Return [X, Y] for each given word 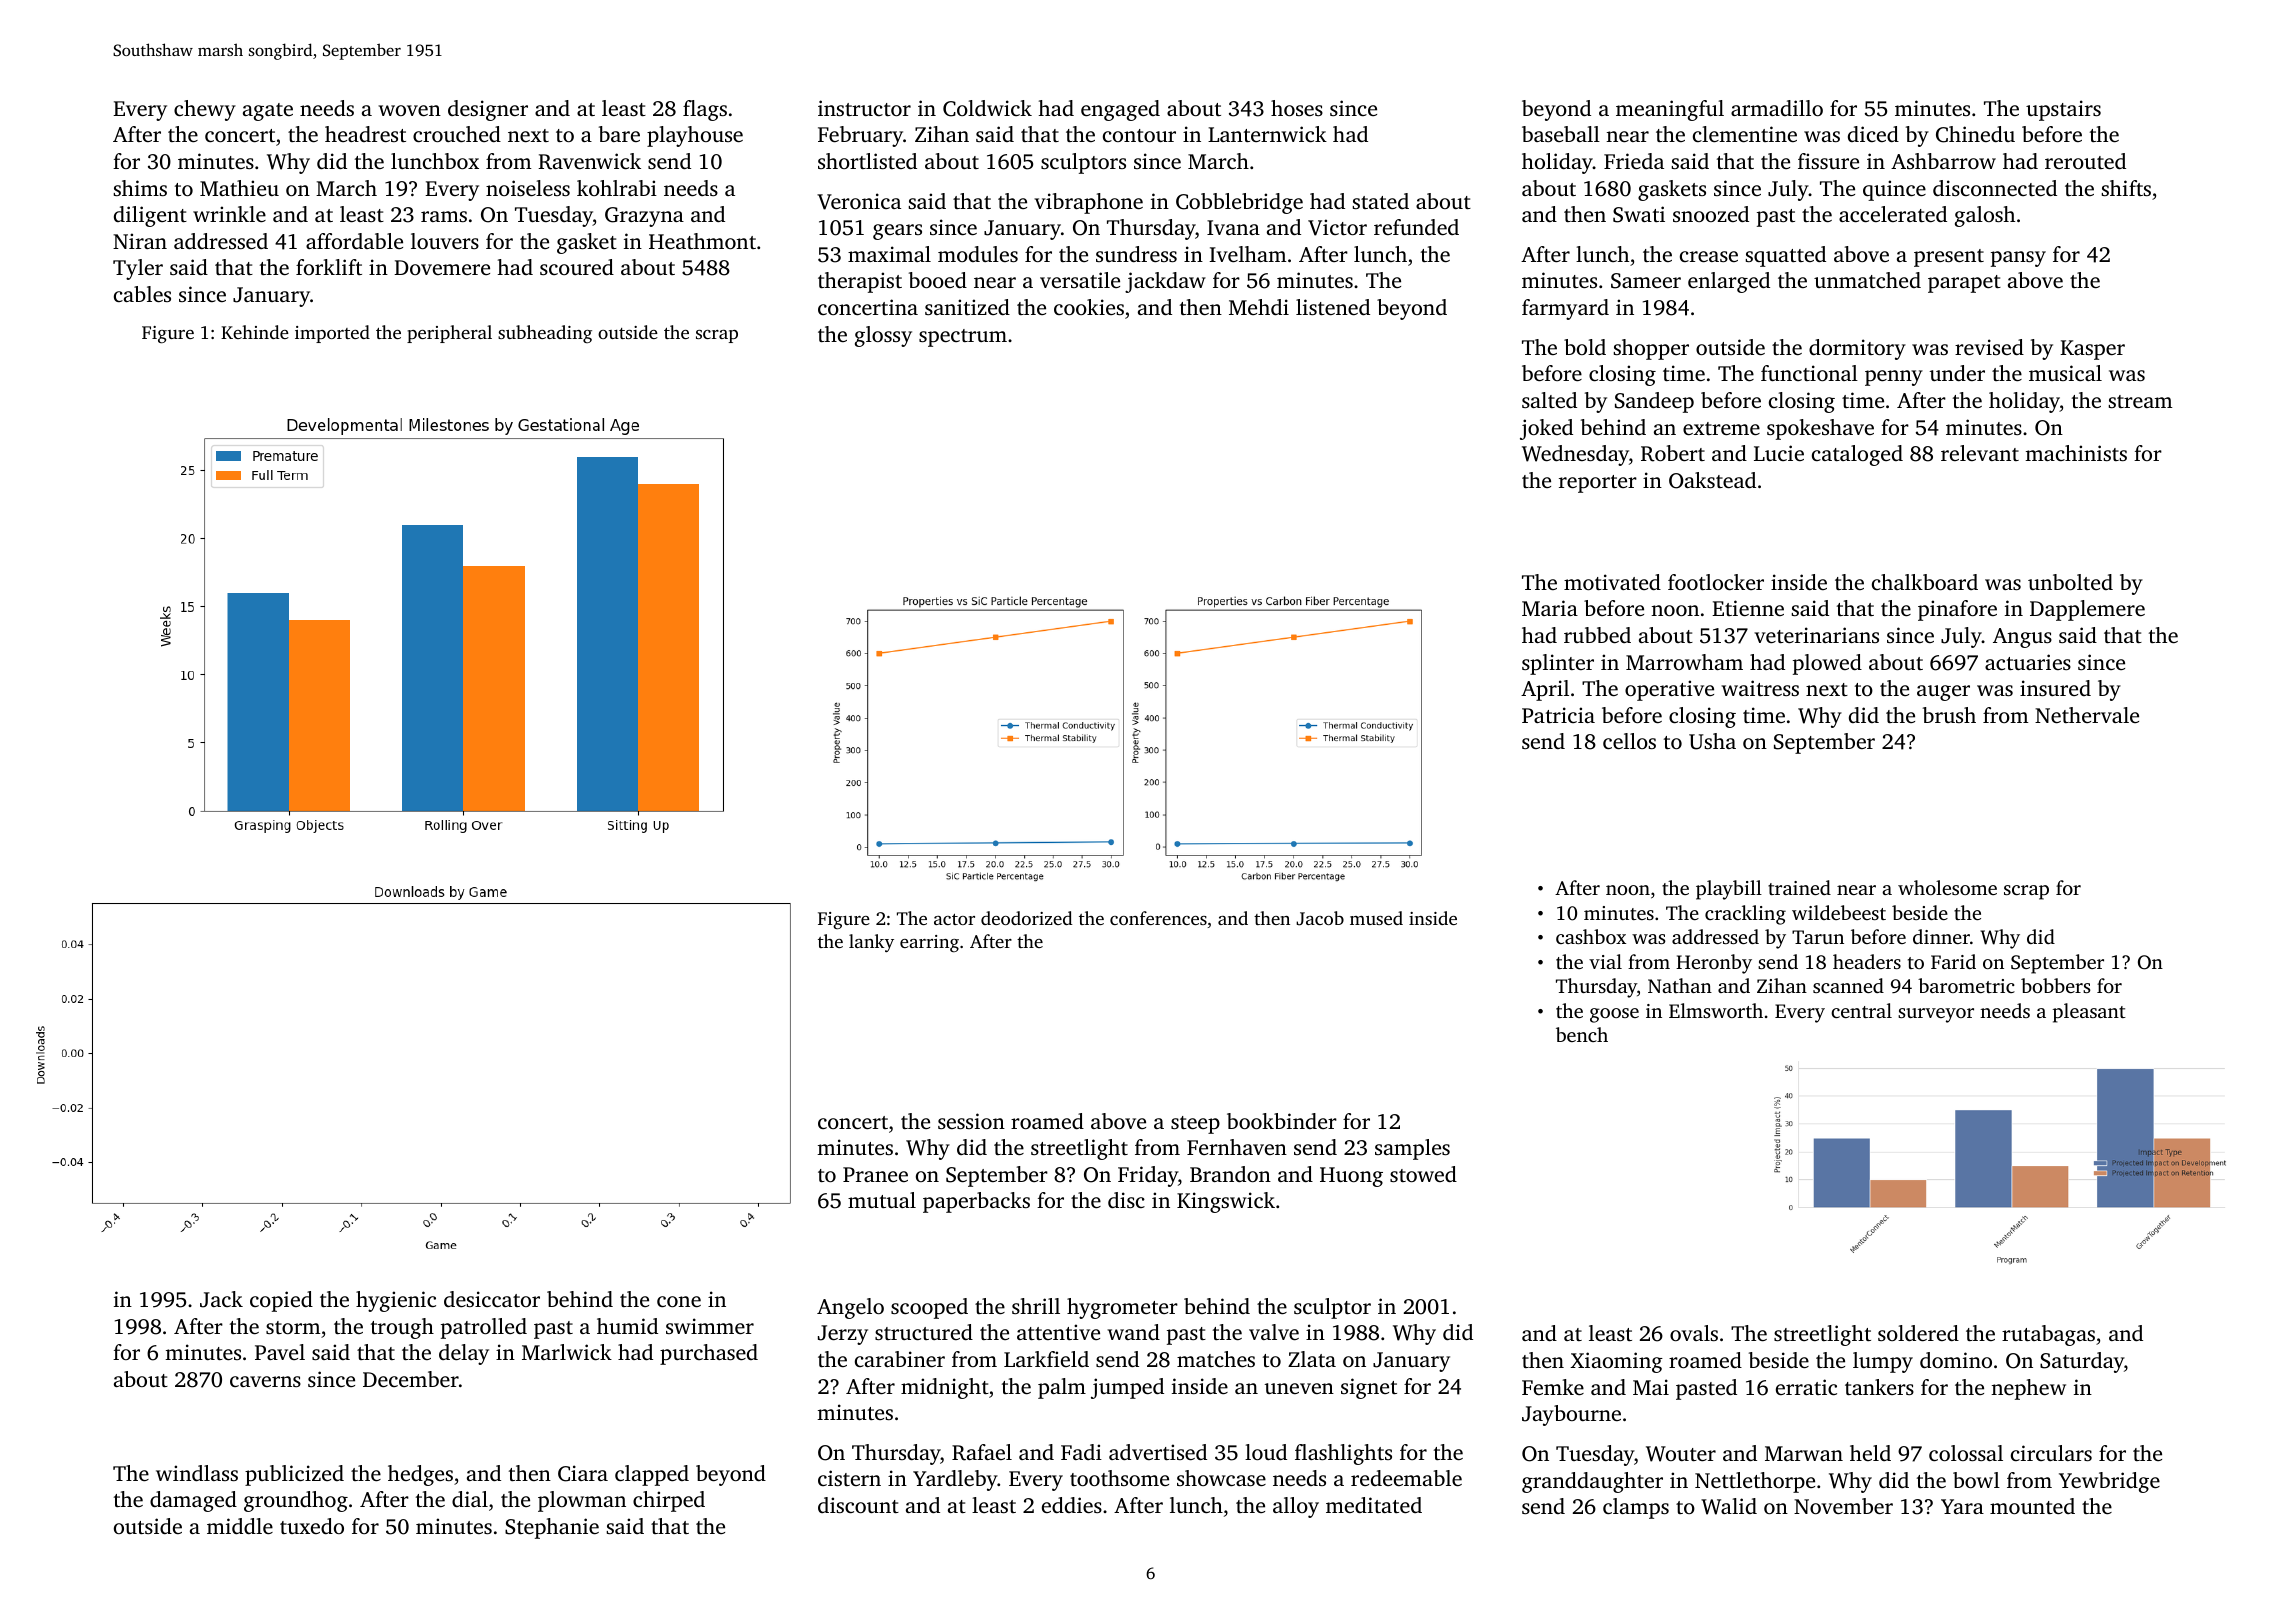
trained [1799, 887]
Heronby [1714, 964]
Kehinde [255, 332]
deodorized [1026, 918]
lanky [871, 943]
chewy [205, 110]
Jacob [1320, 918]
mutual [882, 1200]
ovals [1694, 1333]
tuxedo [312, 1526]
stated [1380, 201]
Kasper [2092, 350]
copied [281, 1301]
